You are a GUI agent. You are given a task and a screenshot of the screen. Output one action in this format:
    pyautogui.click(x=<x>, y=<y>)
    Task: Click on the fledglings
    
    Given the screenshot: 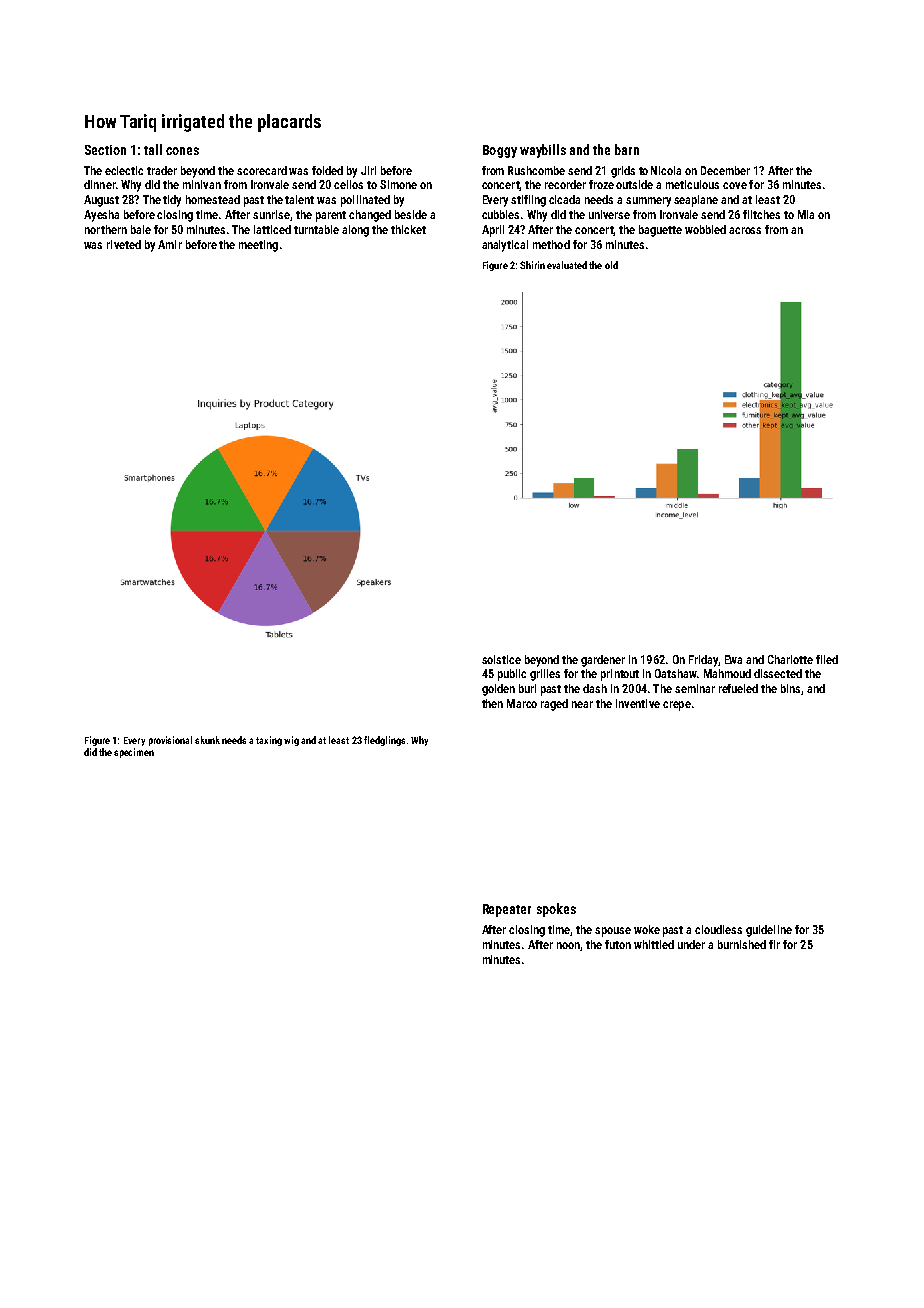 What is the action you would take?
    pyautogui.click(x=384, y=741)
